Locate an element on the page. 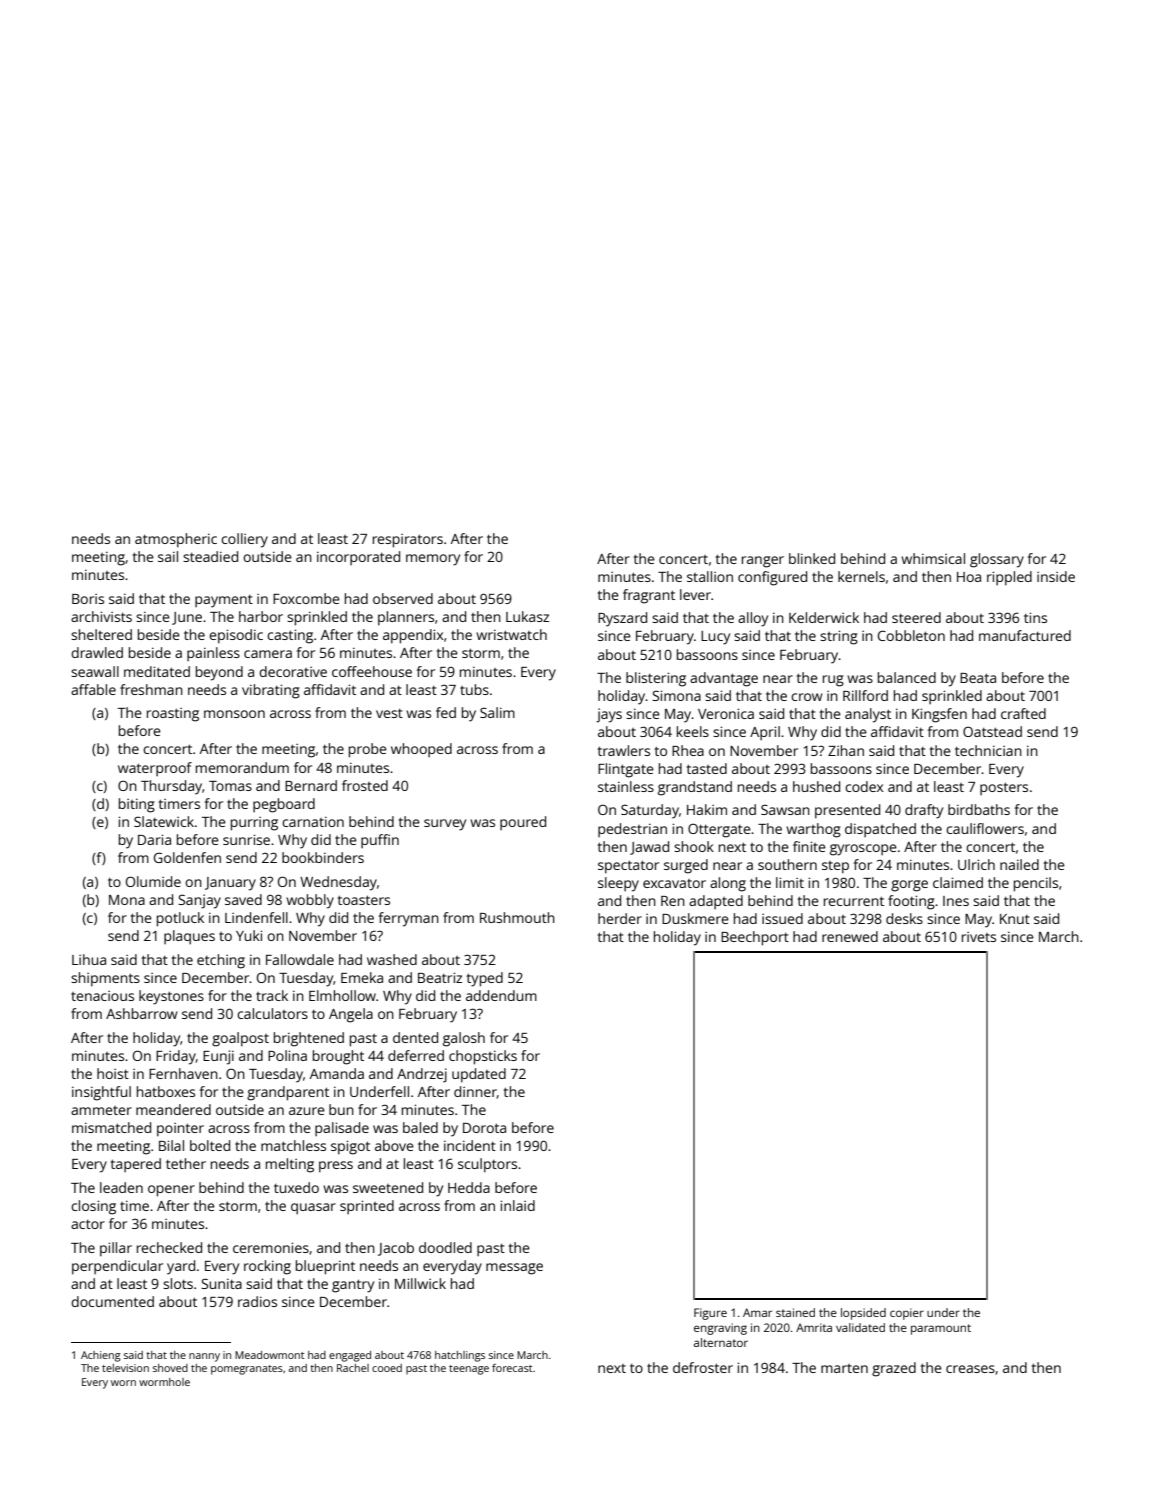 This document has width=1155, height=1495. roasting is located at coordinates (173, 715).
